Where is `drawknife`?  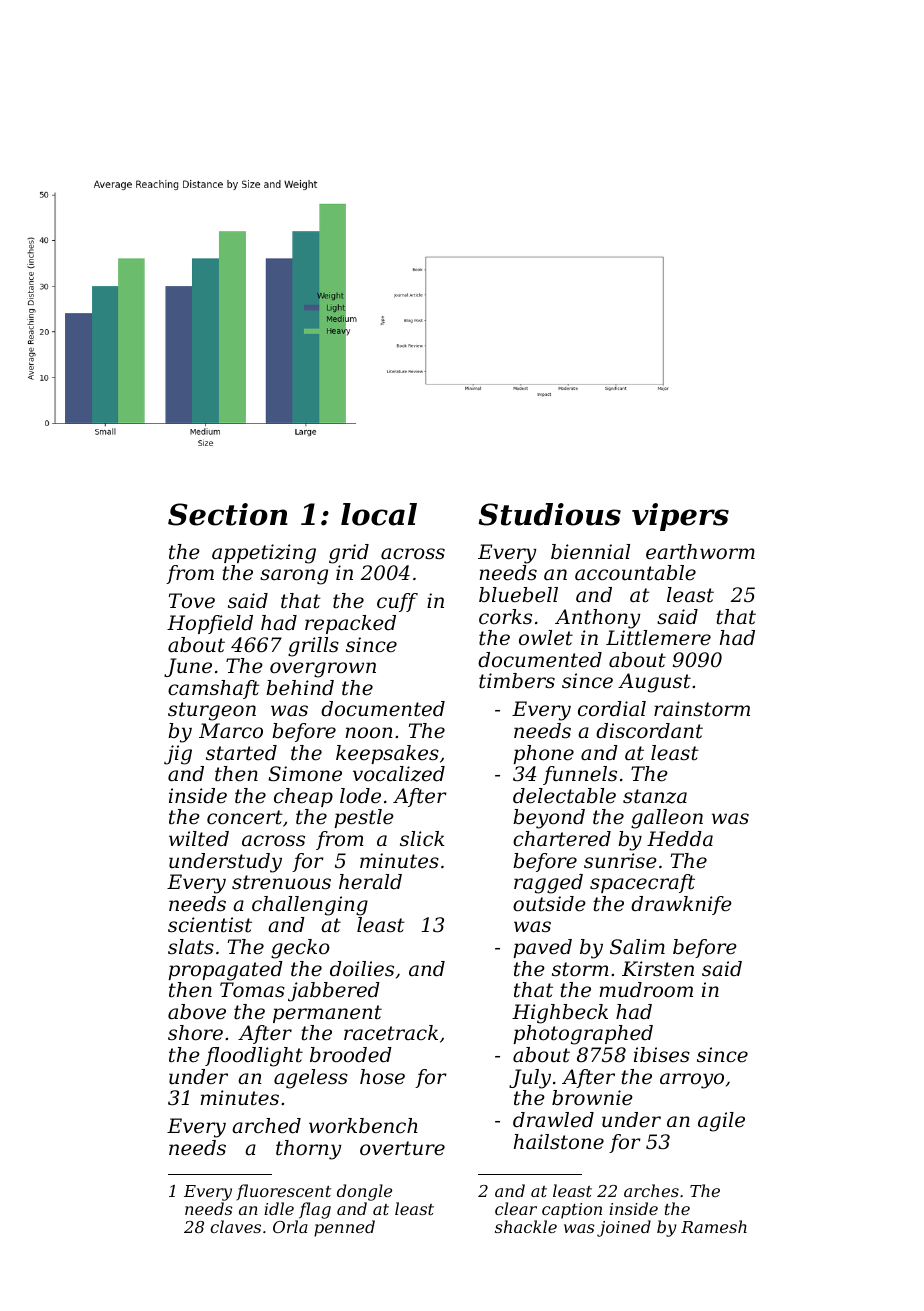 drawknife is located at coordinates (681, 905).
